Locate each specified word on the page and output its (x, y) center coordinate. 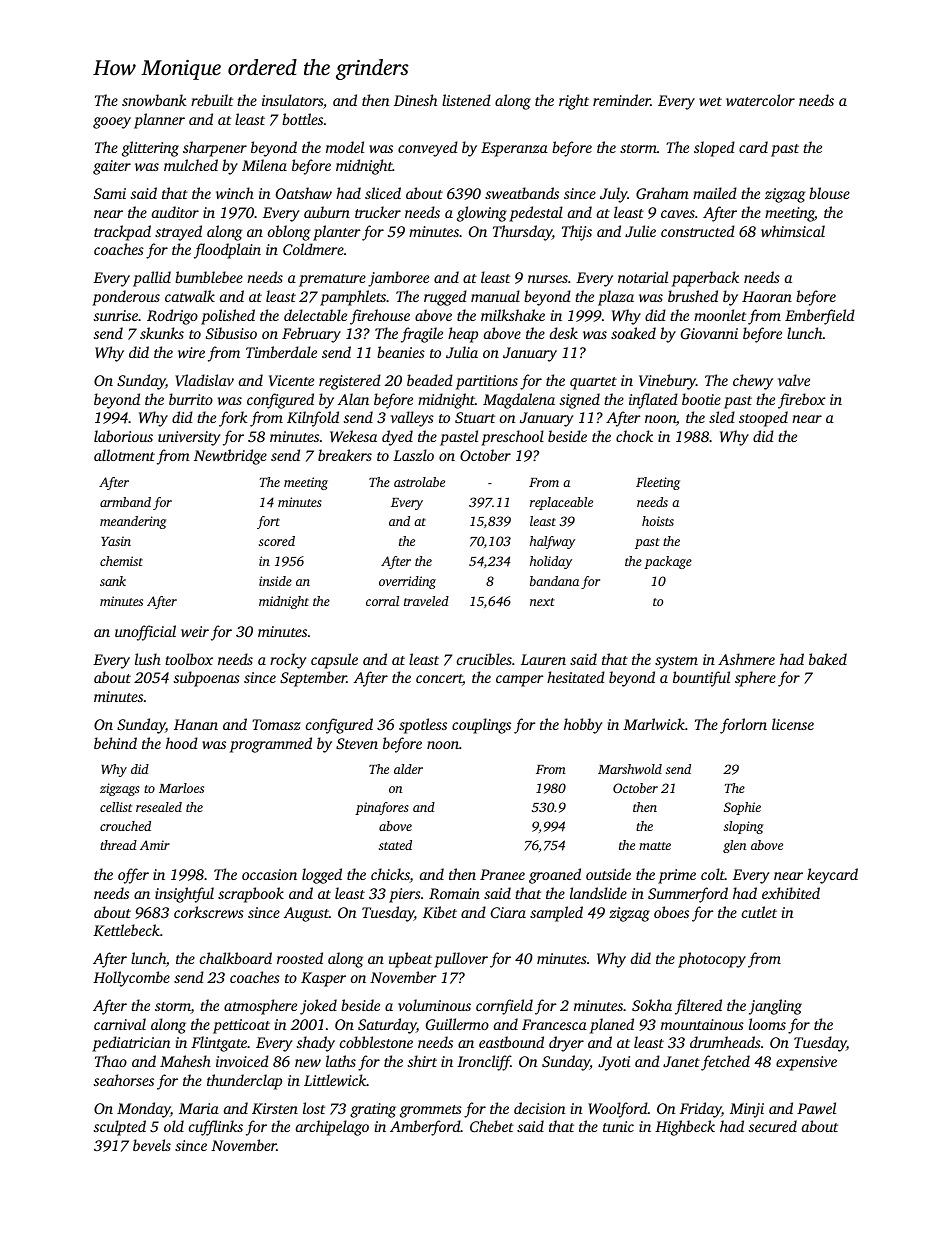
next (542, 602)
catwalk (190, 296)
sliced (383, 193)
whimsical (793, 231)
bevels (152, 1145)
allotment (124, 455)
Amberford (425, 1128)
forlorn (743, 726)
